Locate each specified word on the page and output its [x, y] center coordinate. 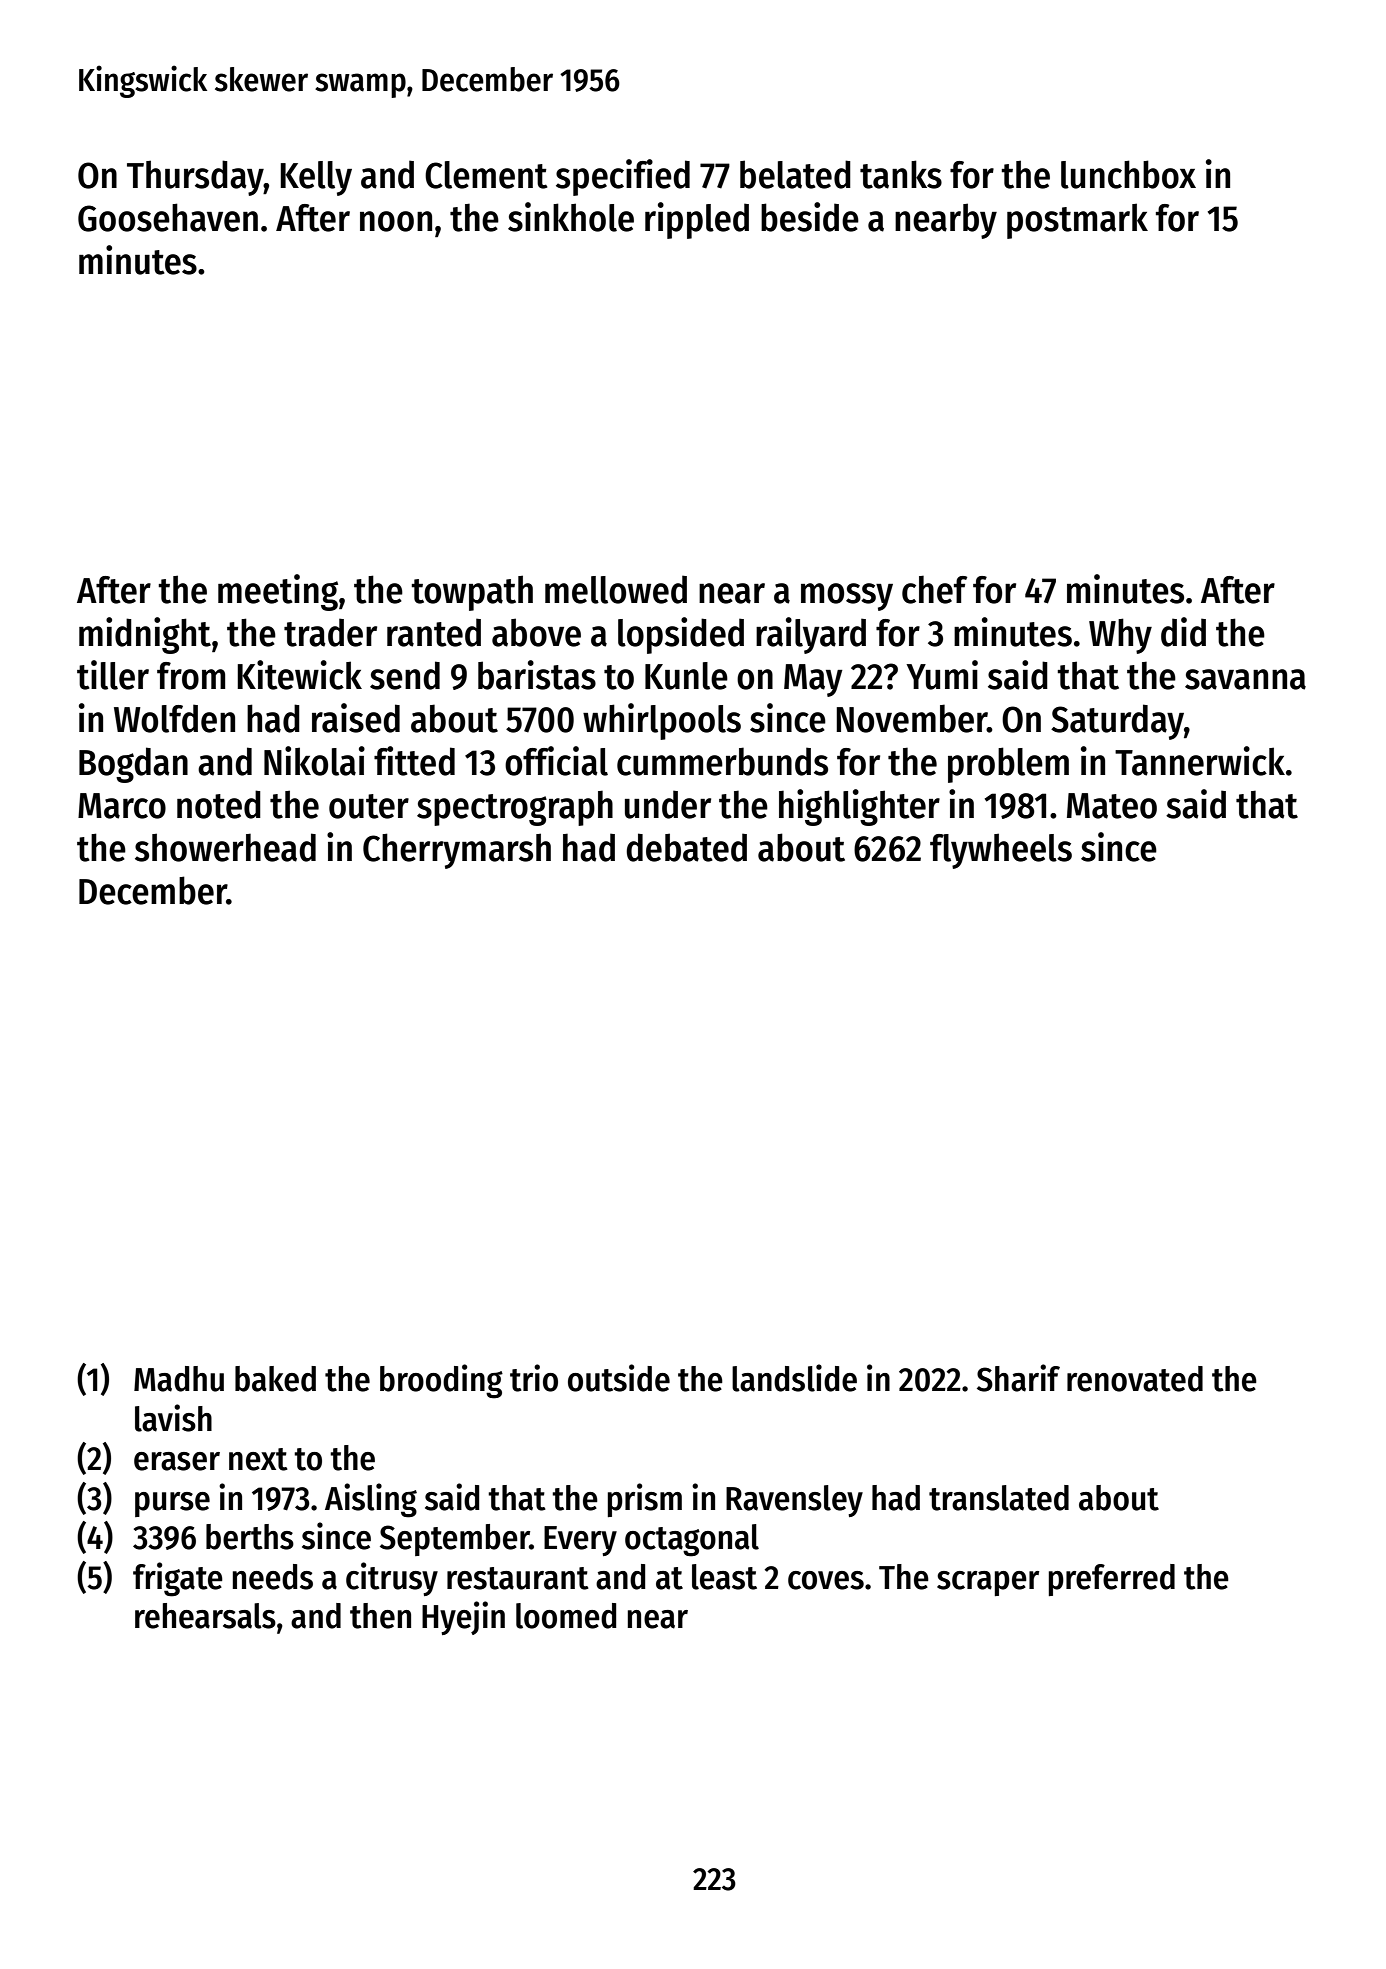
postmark [1077, 221]
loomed [566, 1616]
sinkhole [571, 217]
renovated [1135, 1379]
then [380, 1616]
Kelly [316, 178]
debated [686, 847]
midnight [145, 635]
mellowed [616, 589]
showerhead [225, 847]
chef [934, 589]
